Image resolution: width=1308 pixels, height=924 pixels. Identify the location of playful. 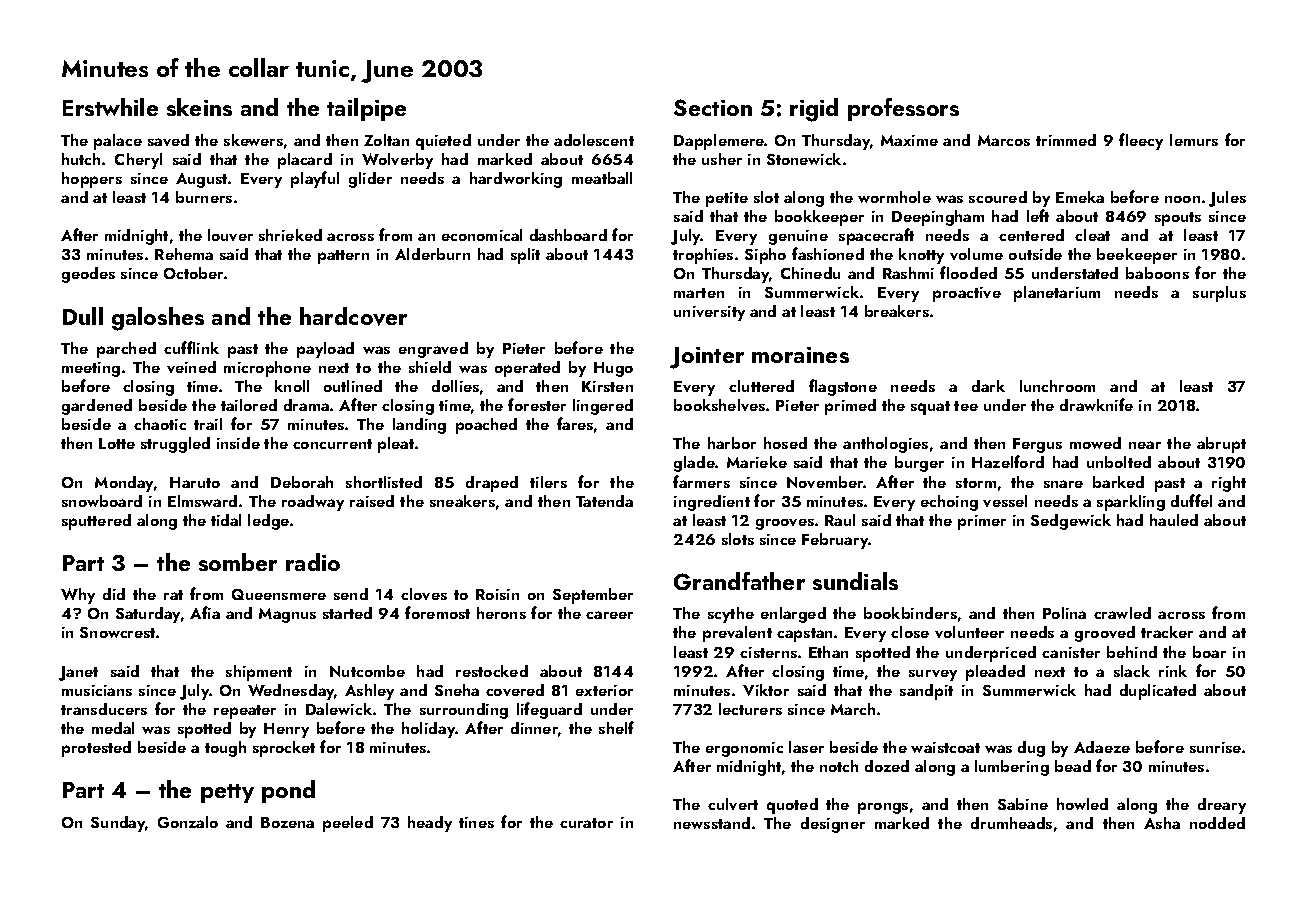
(315, 179).
